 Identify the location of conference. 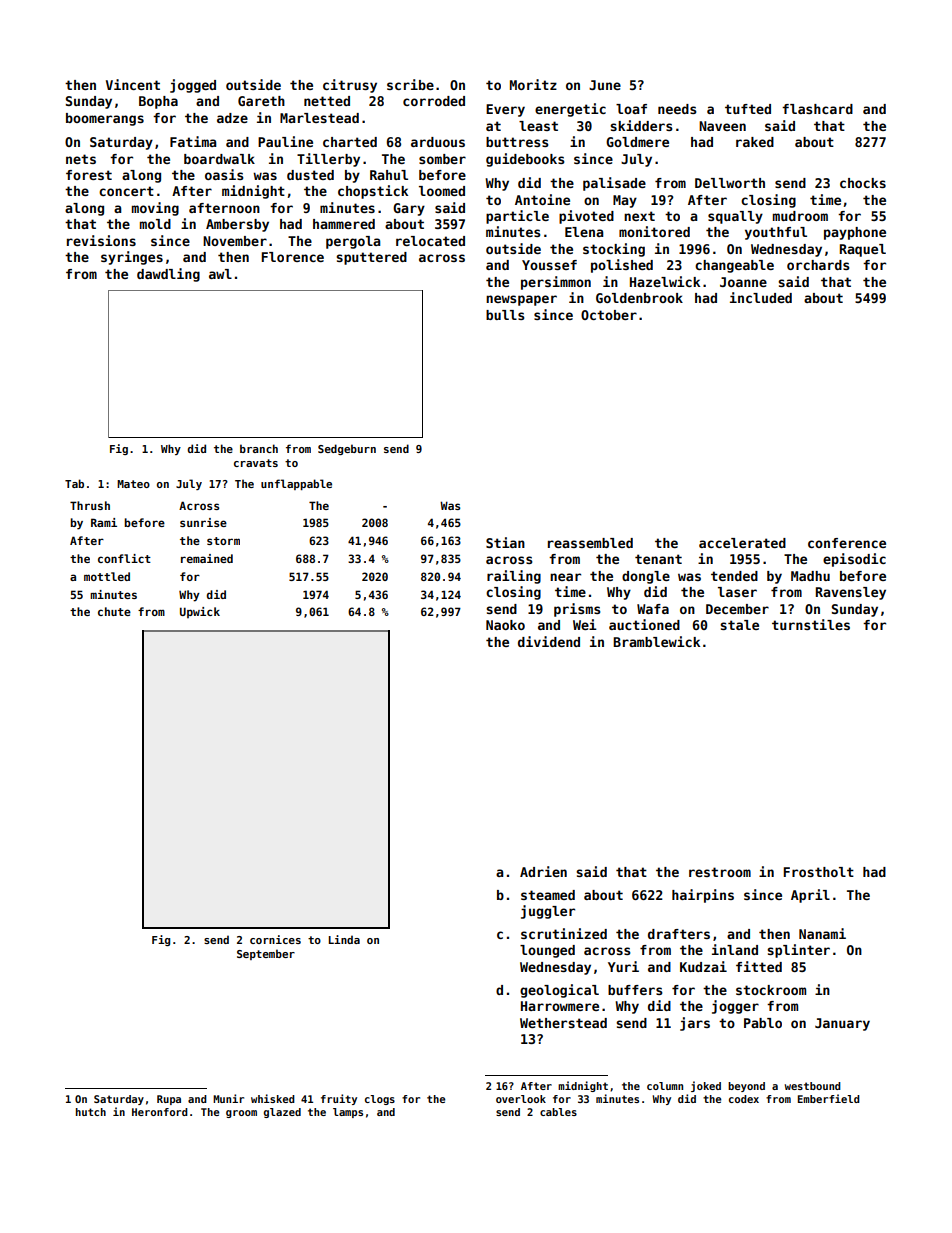
(847, 543).
